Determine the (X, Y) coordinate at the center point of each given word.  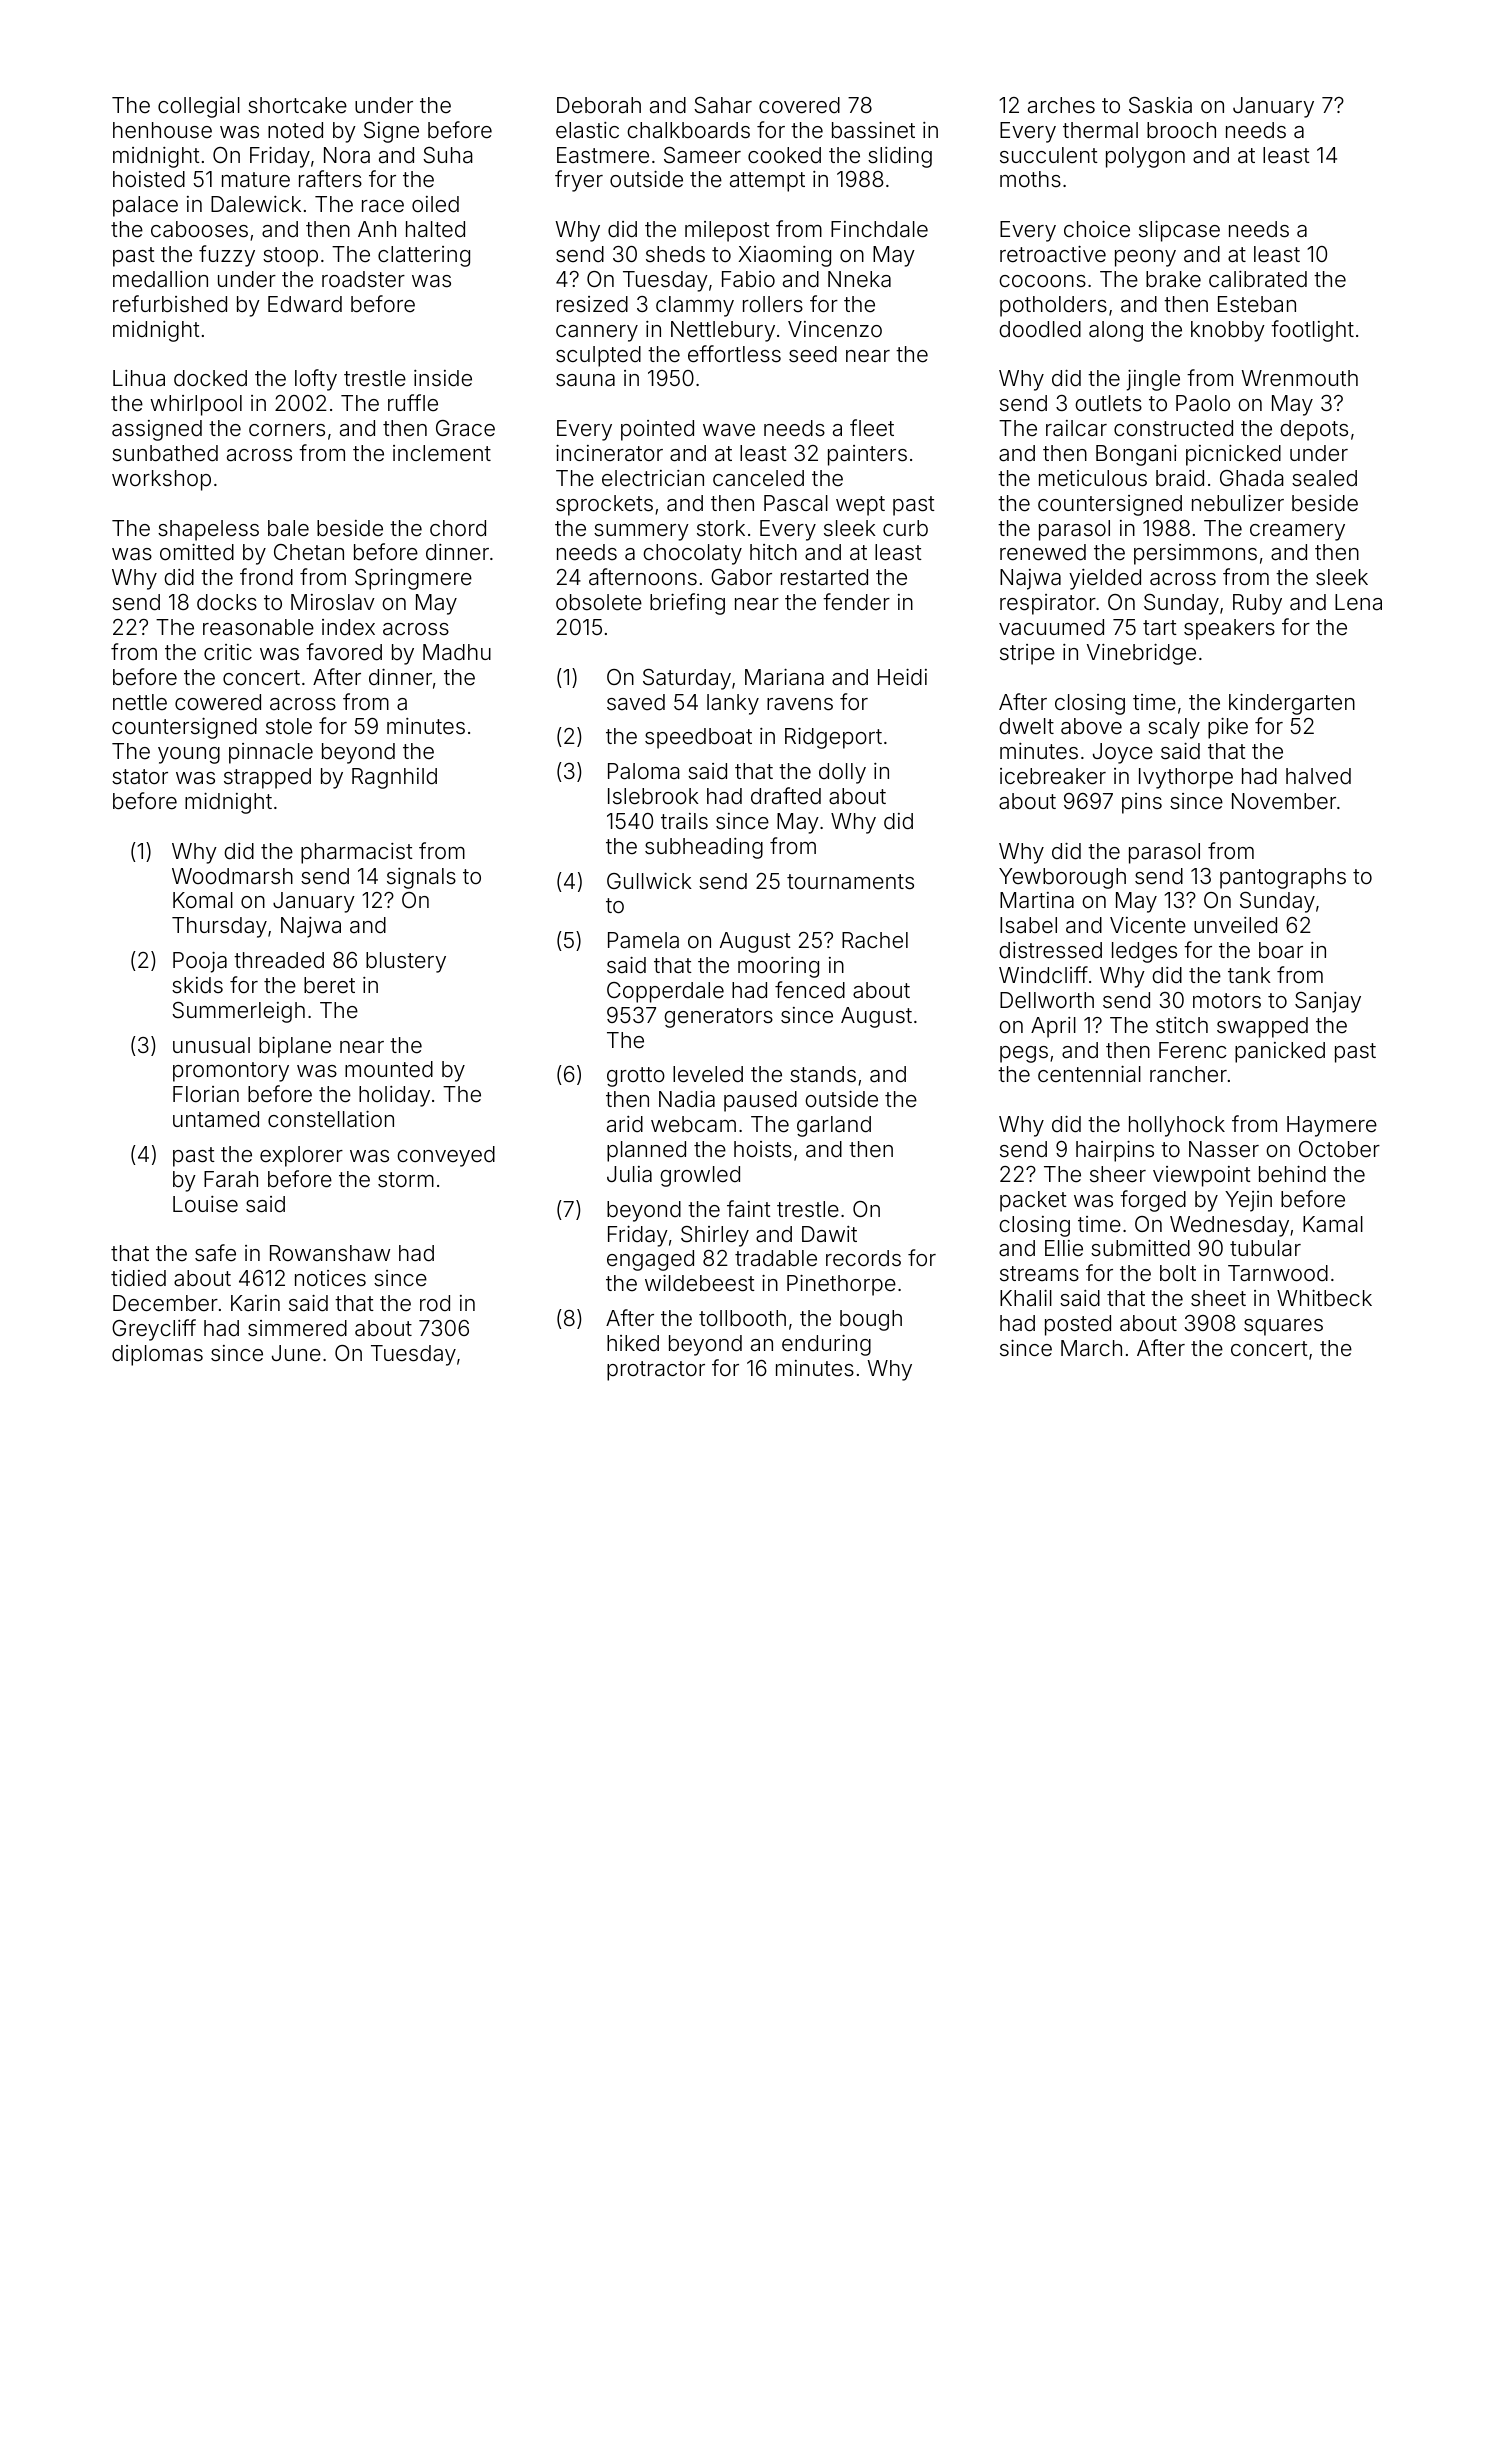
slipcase (1179, 231)
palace (145, 206)
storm (406, 1180)
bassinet (873, 130)
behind (1292, 1174)
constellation (331, 1119)
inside (443, 378)
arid (625, 1124)
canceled (758, 478)
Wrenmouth (1299, 378)
